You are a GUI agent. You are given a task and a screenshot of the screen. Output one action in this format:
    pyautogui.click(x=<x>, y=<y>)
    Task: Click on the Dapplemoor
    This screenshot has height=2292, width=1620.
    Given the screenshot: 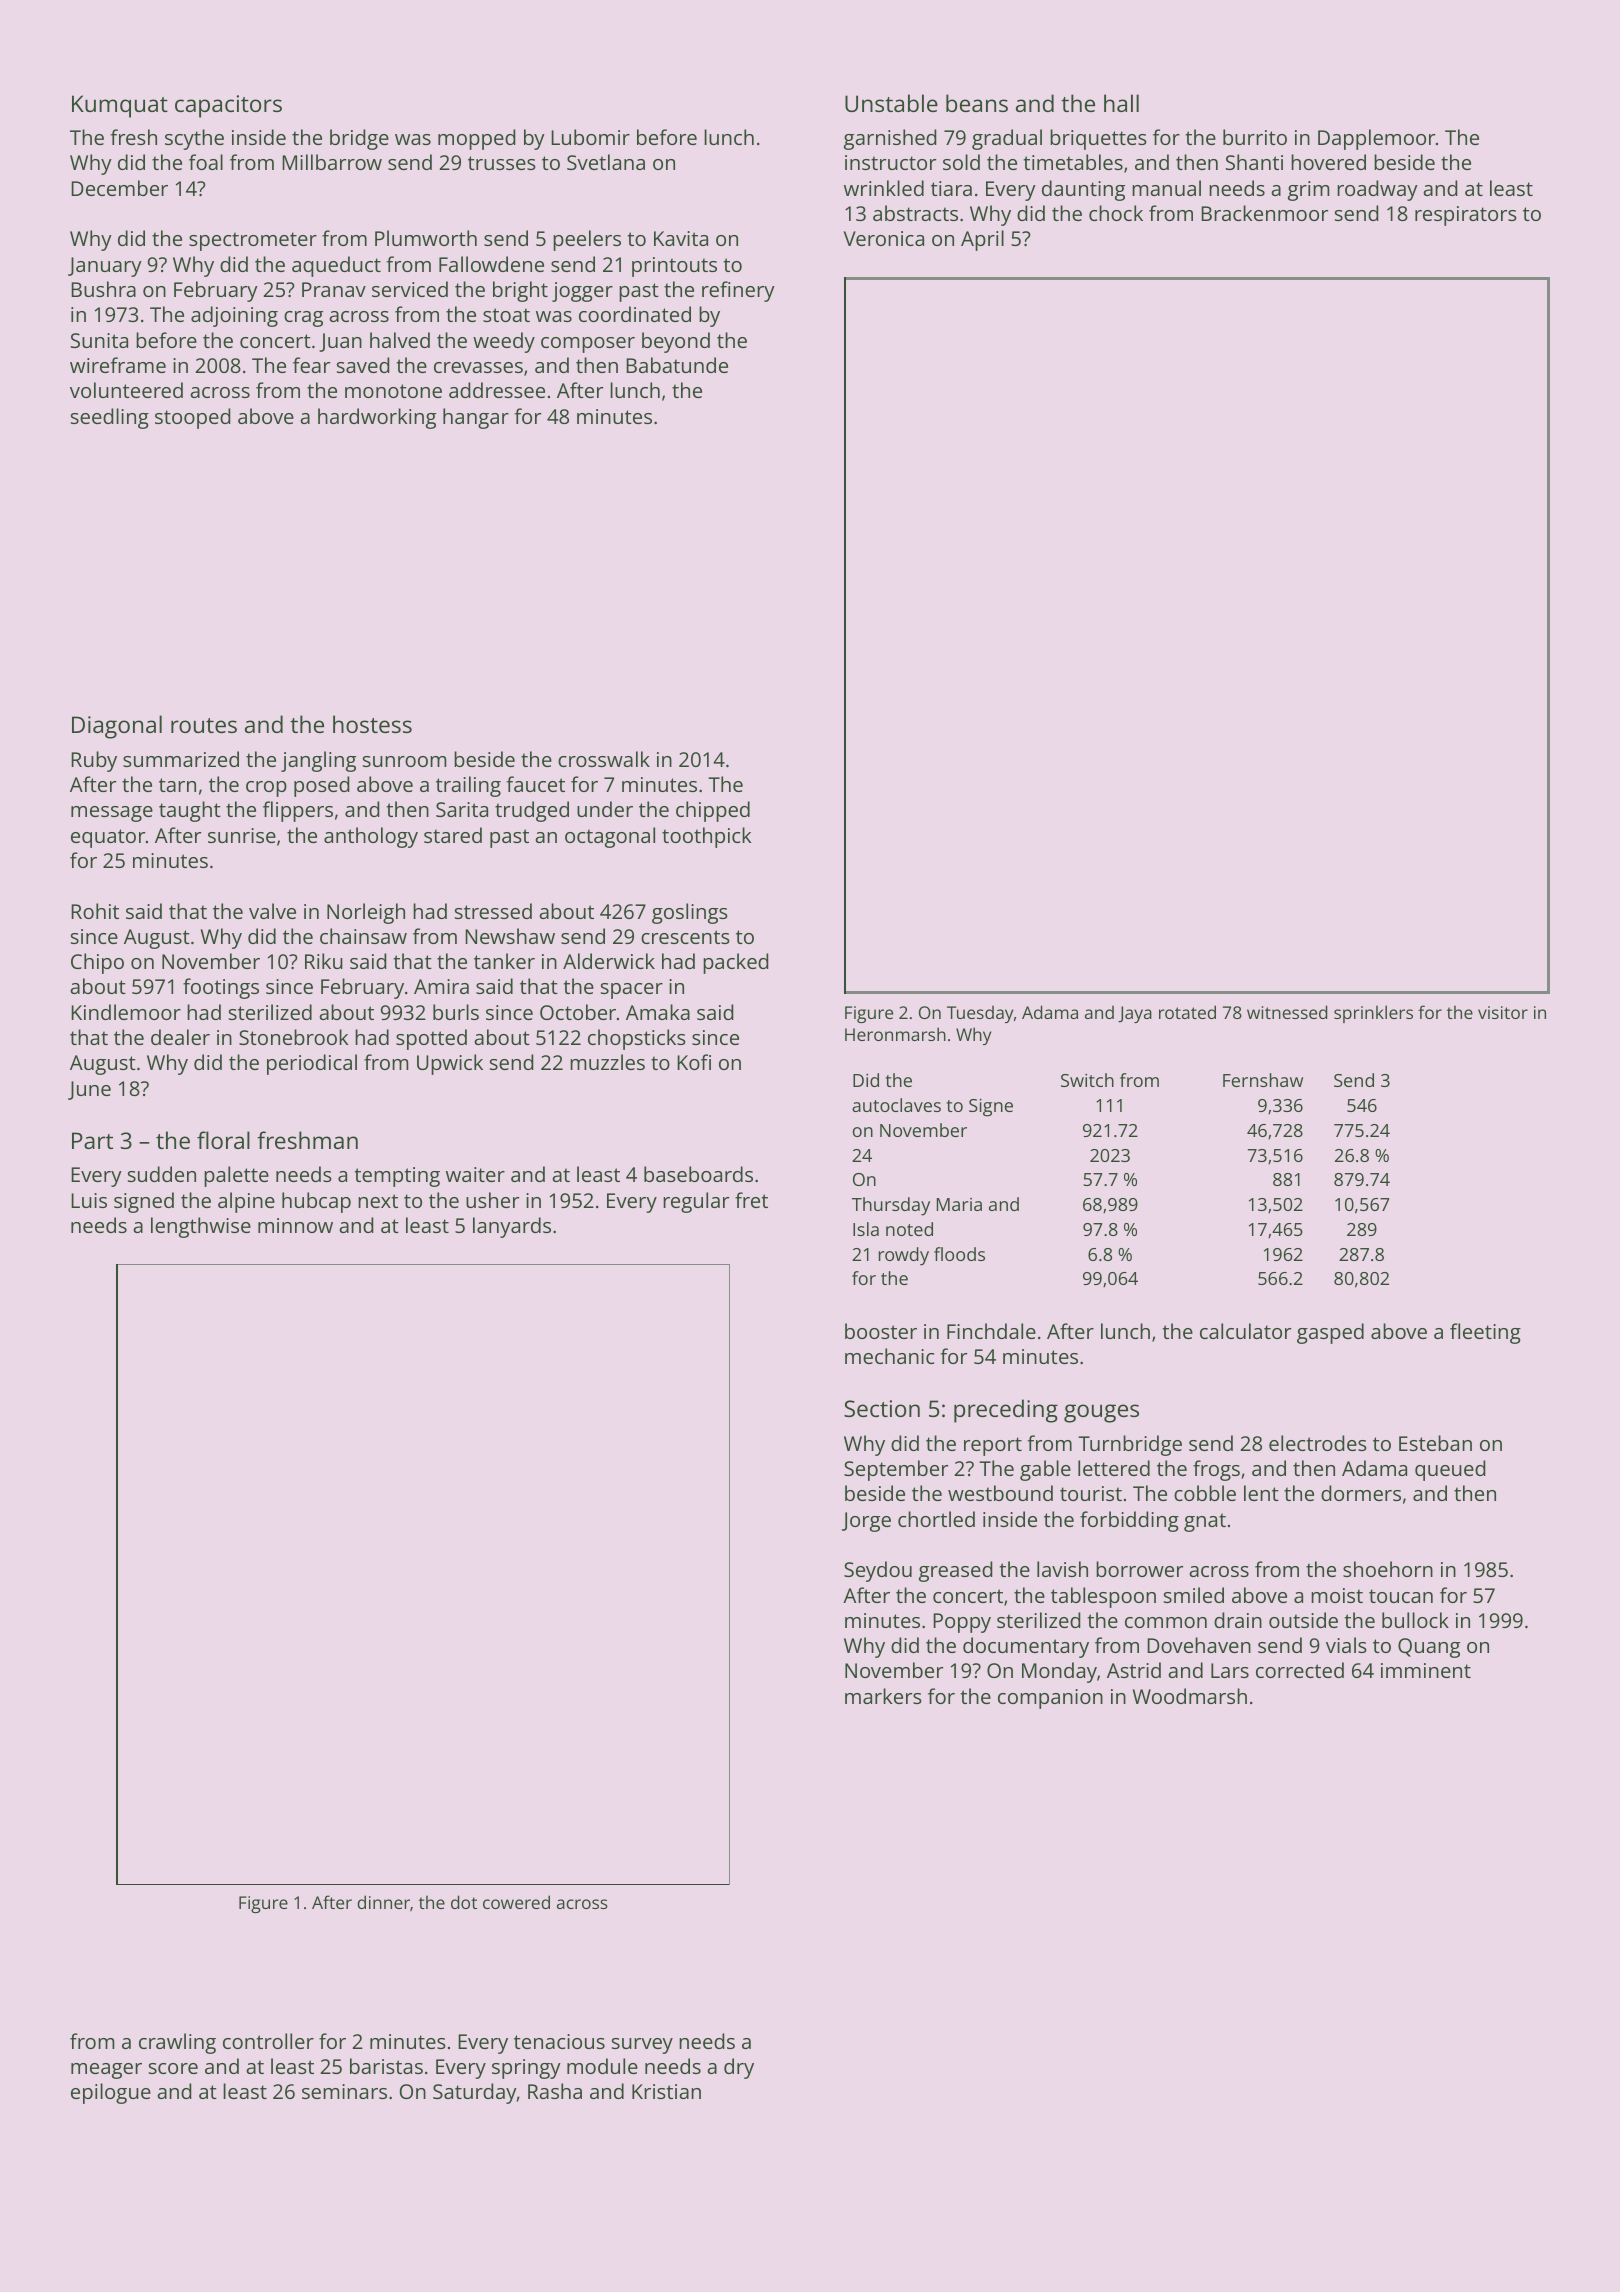 What is the action you would take?
    pyautogui.click(x=1376, y=139)
